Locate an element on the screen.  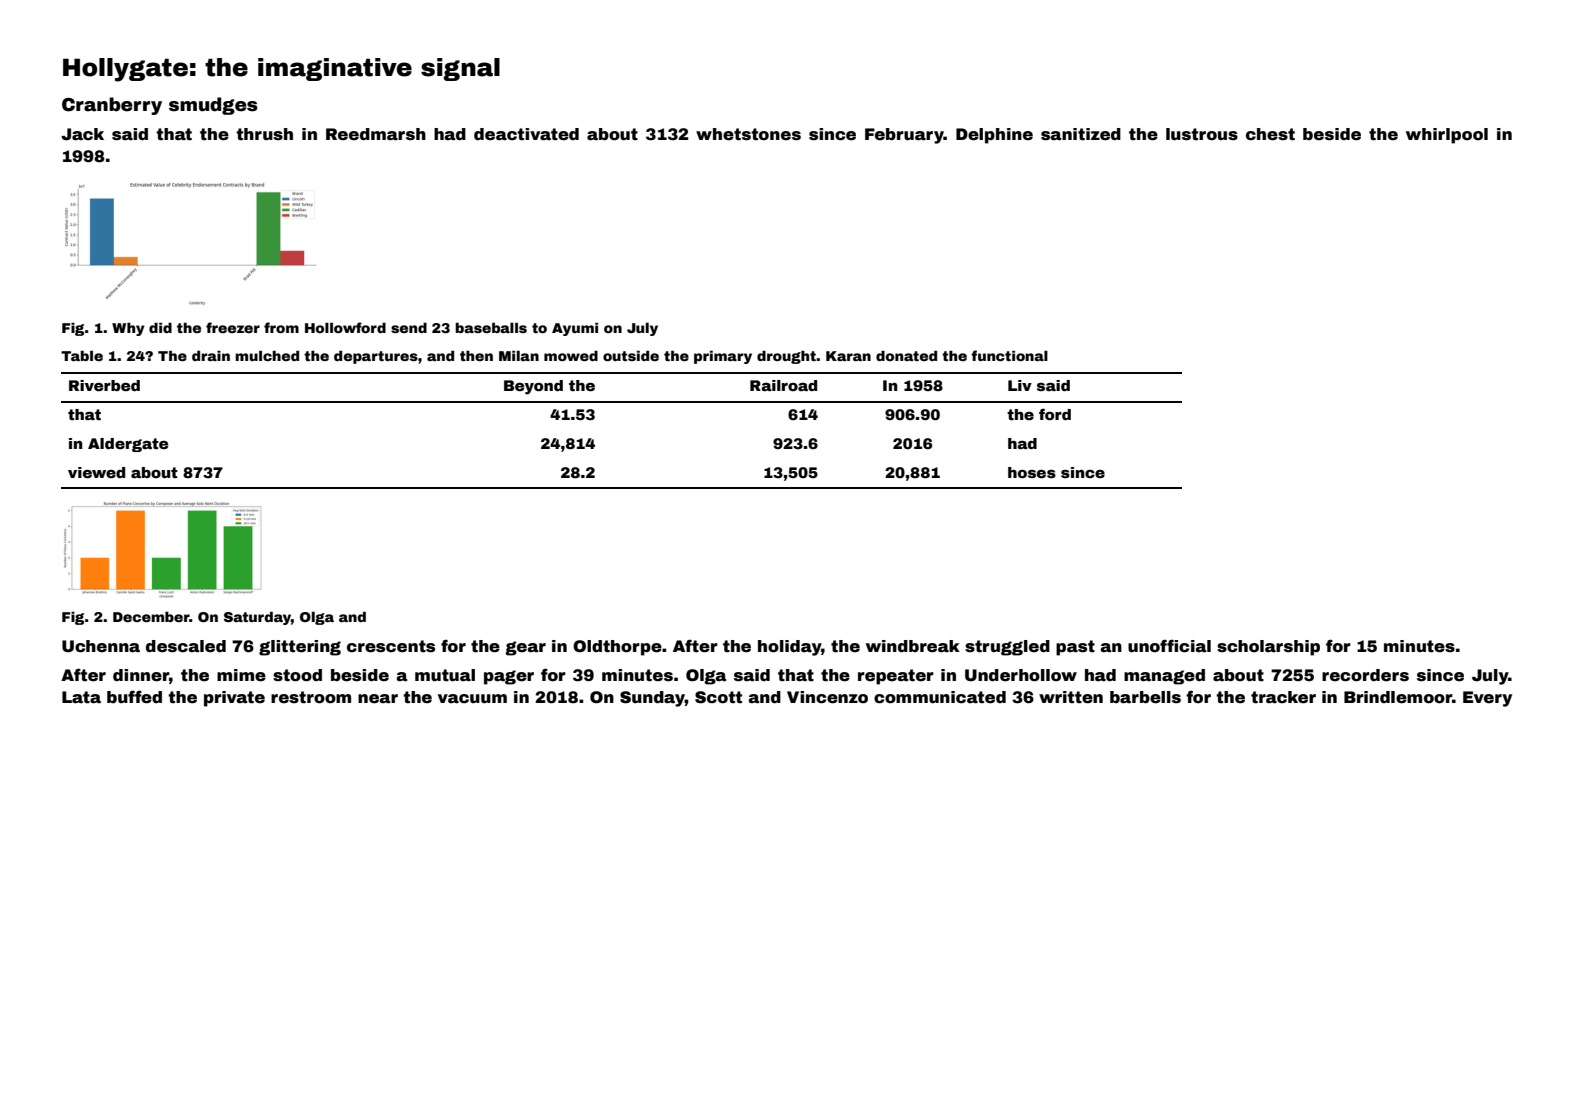
holiday is located at coordinates (789, 648).
